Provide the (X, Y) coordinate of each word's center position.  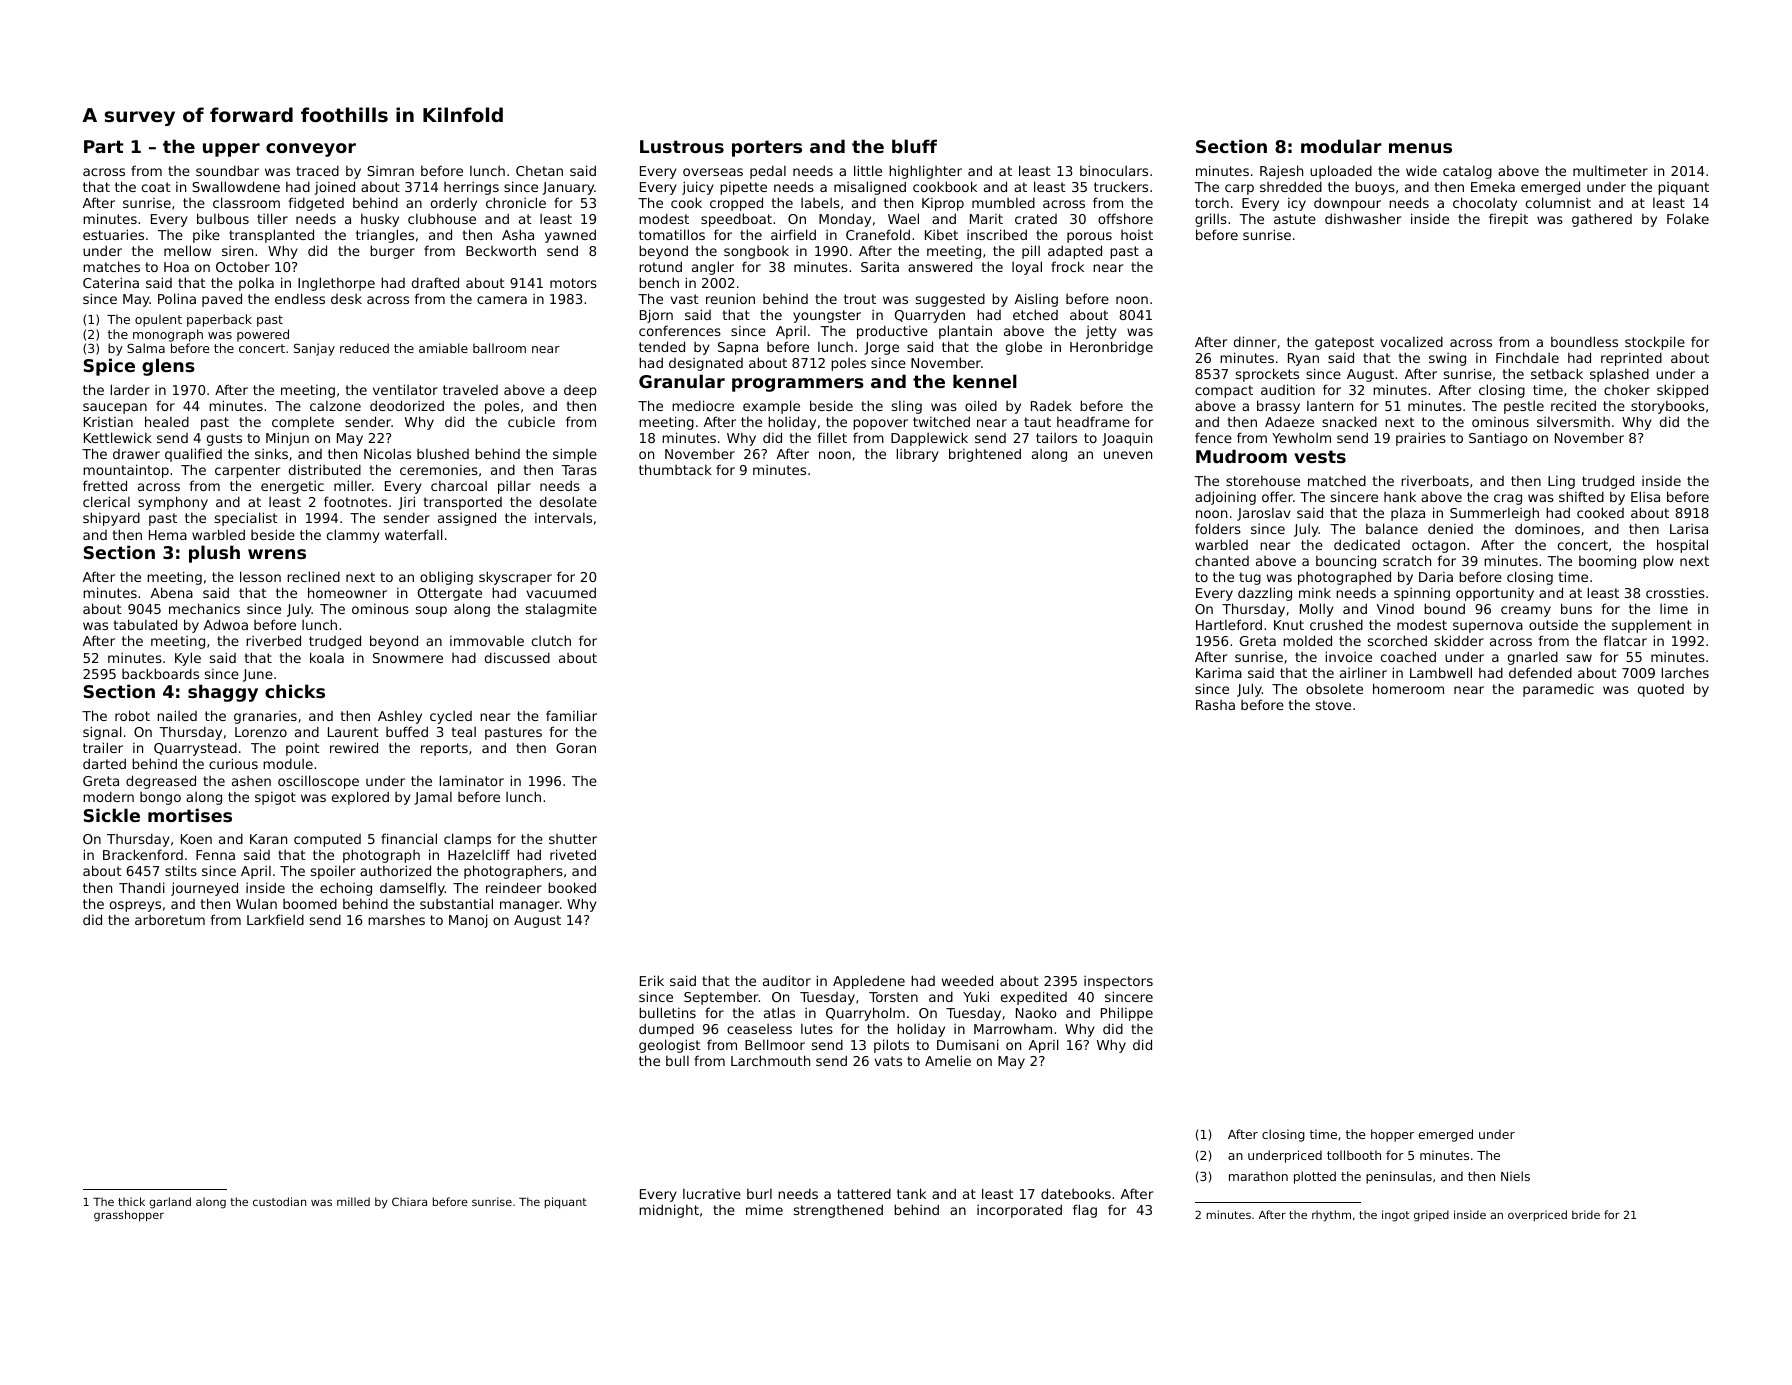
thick (131, 1201)
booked (572, 887)
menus (1420, 148)
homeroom (1408, 688)
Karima (1219, 673)
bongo (160, 798)
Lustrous (682, 146)
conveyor (311, 150)
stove (1333, 705)
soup (431, 611)
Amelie (948, 1060)
